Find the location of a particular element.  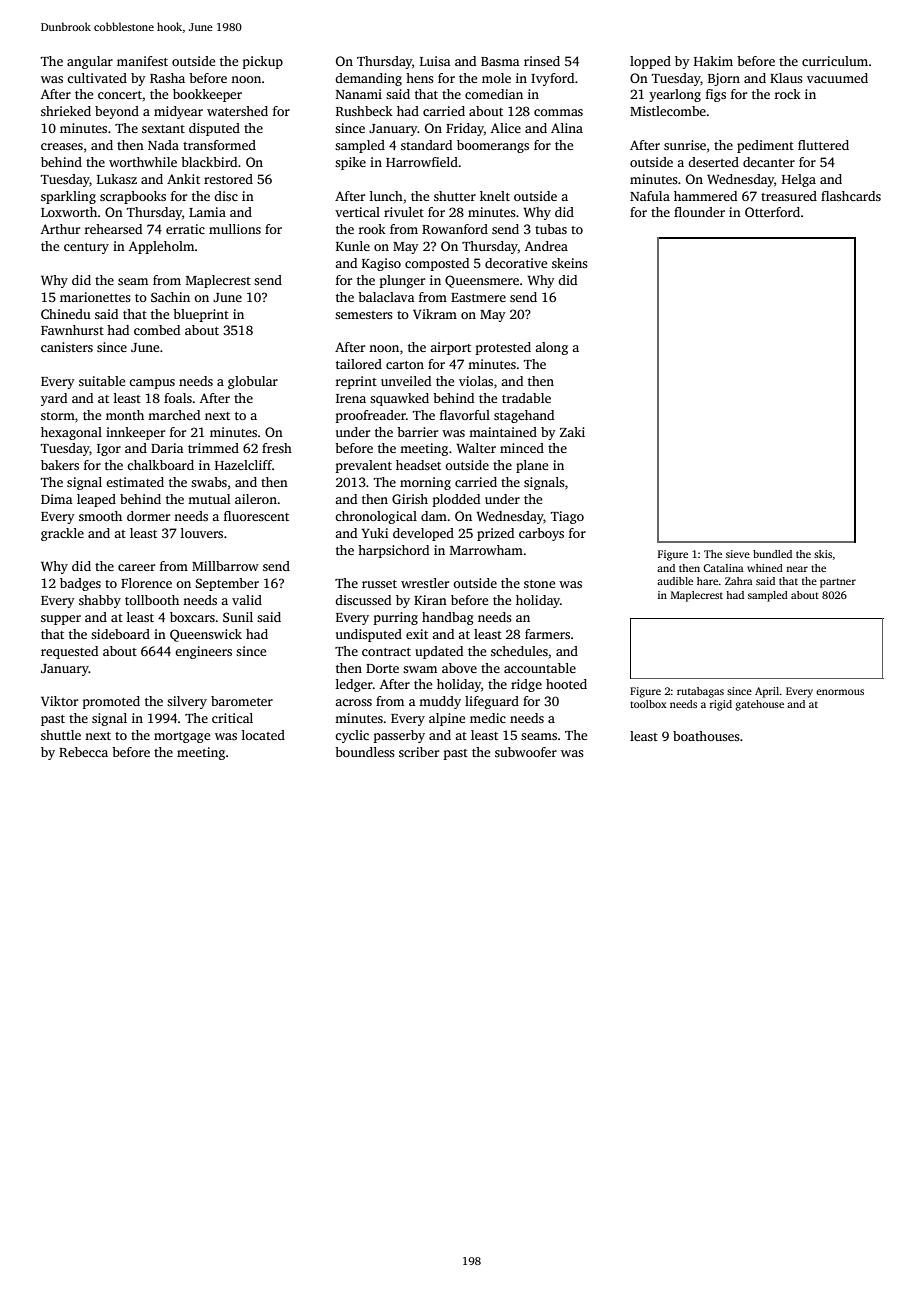

canisters is located at coordinates (67, 347).
